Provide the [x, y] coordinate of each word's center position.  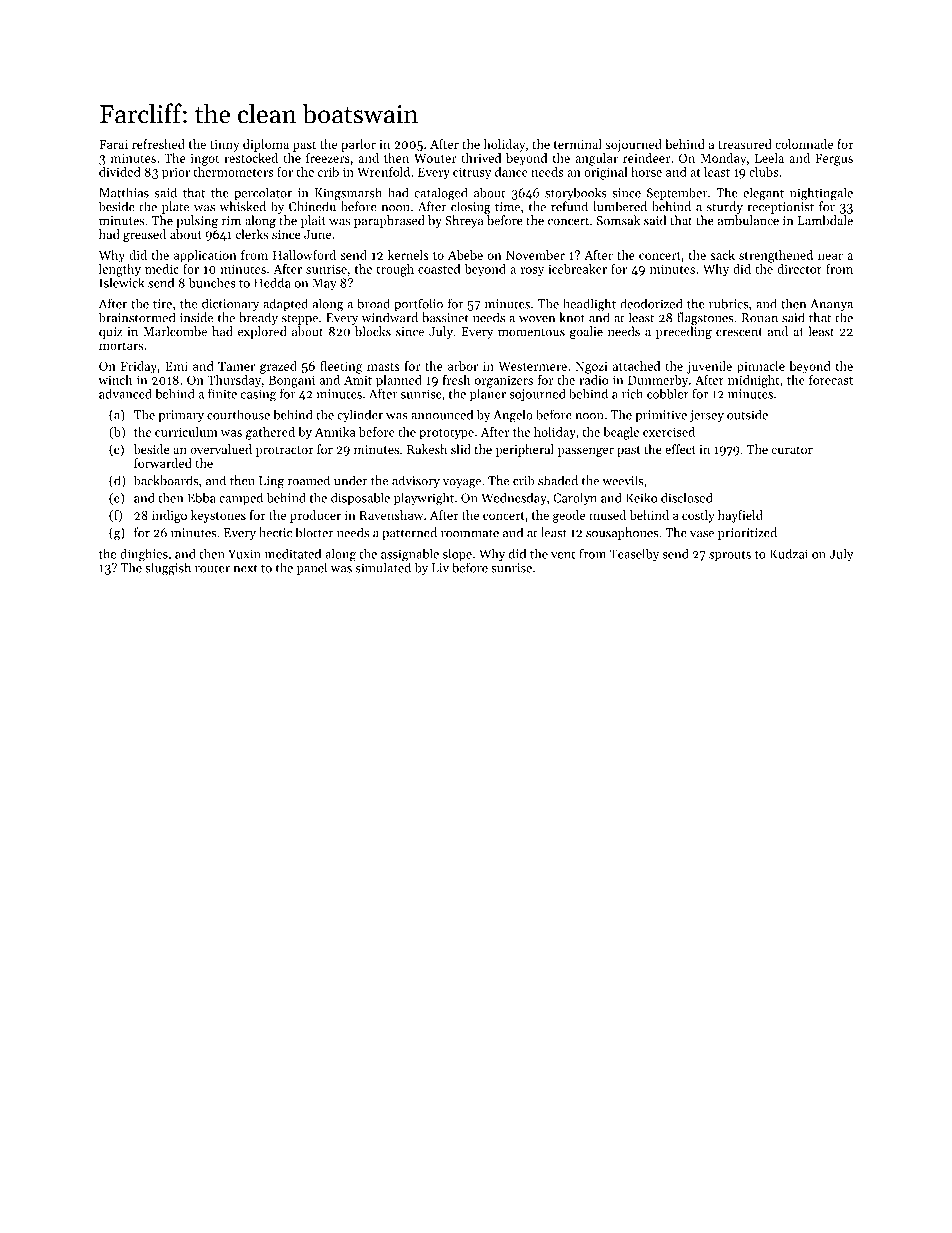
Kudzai [789, 553]
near [830, 256]
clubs [764, 172]
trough [395, 270]
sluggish [168, 569]
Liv [440, 568]
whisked [242, 206]
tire [162, 304]
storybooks [576, 193]
